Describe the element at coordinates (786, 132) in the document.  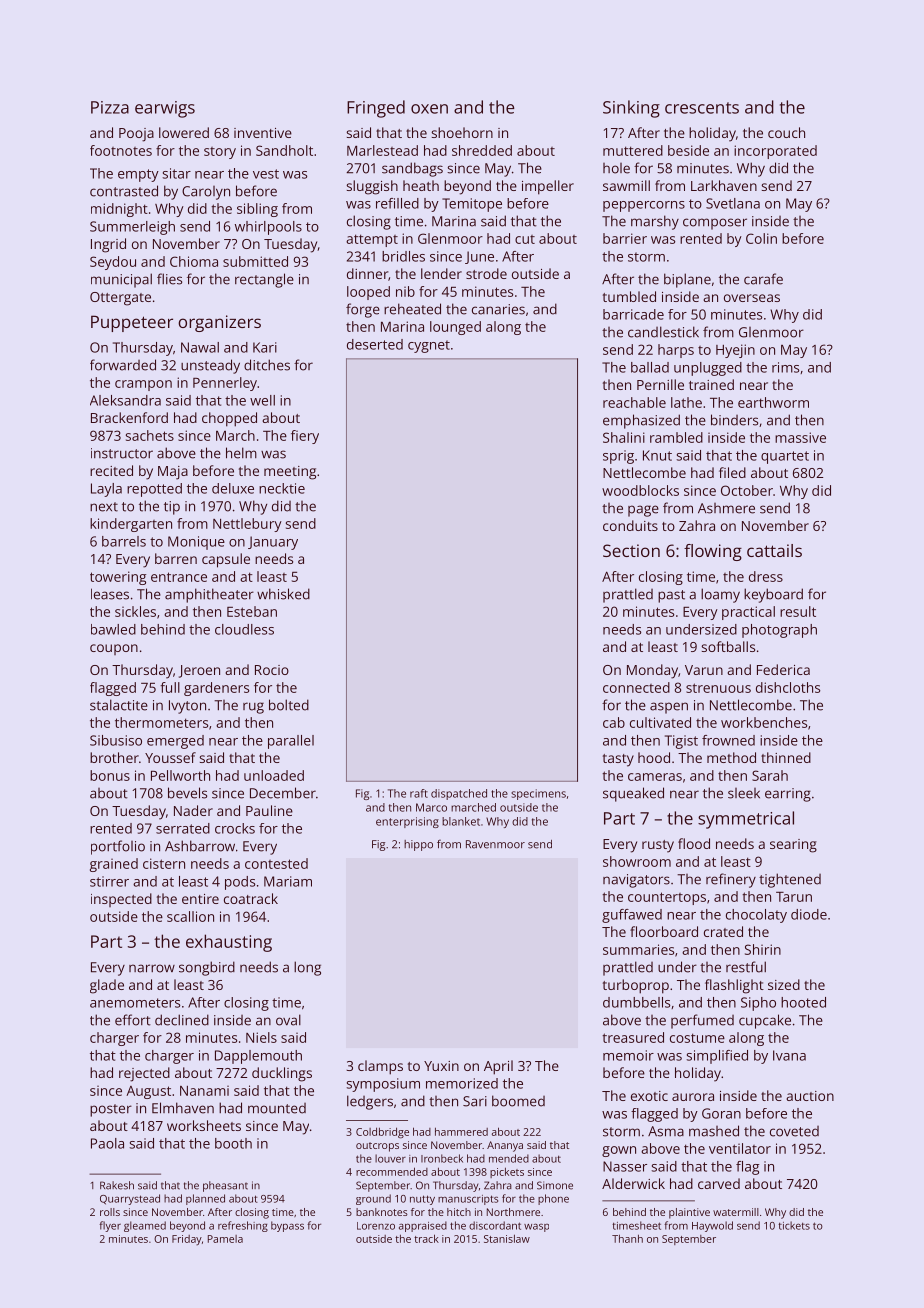
I see `couch` at that location.
